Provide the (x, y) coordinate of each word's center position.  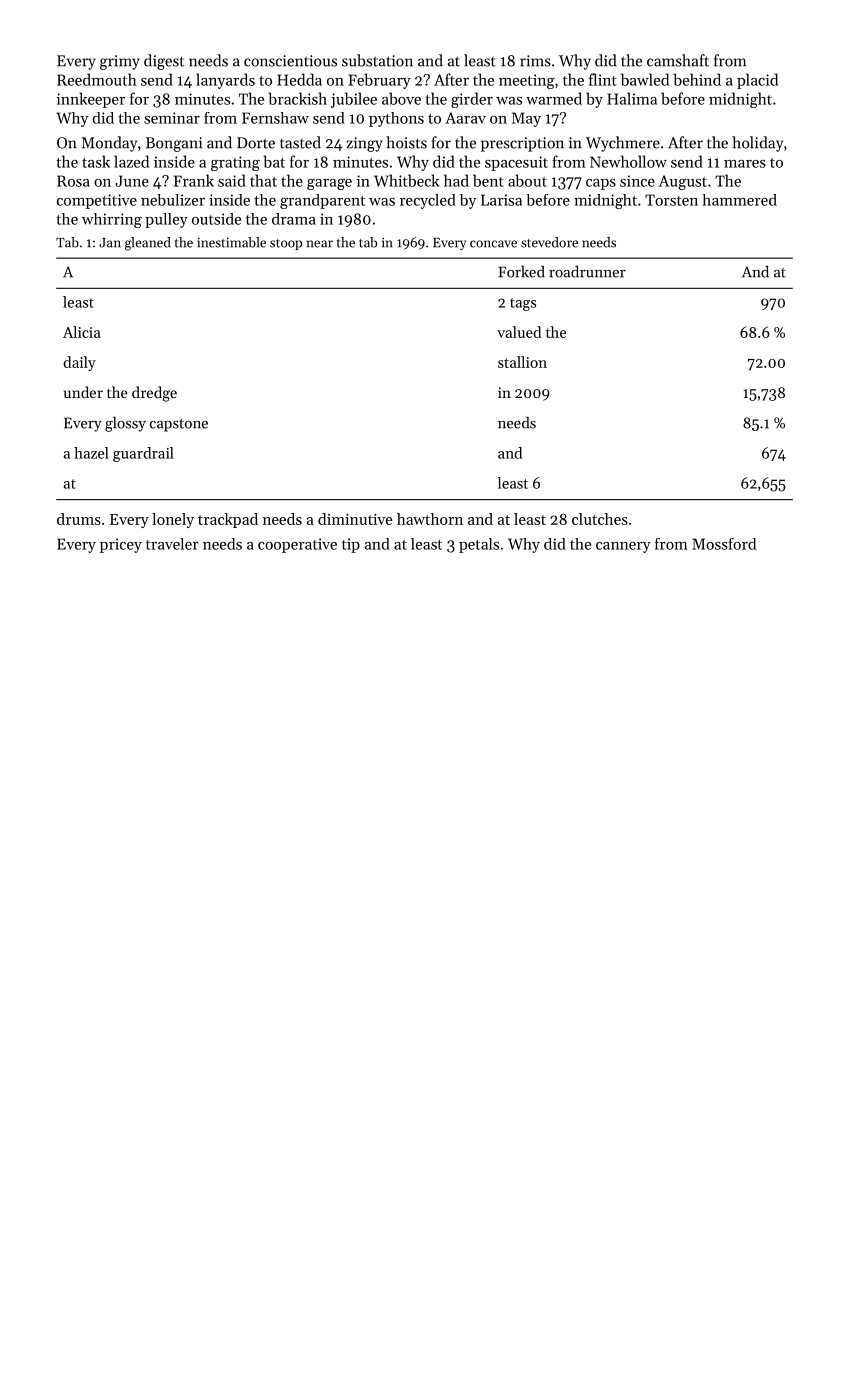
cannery (623, 547)
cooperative (297, 545)
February (379, 81)
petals (479, 545)
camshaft (678, 60)
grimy (120, 62)
